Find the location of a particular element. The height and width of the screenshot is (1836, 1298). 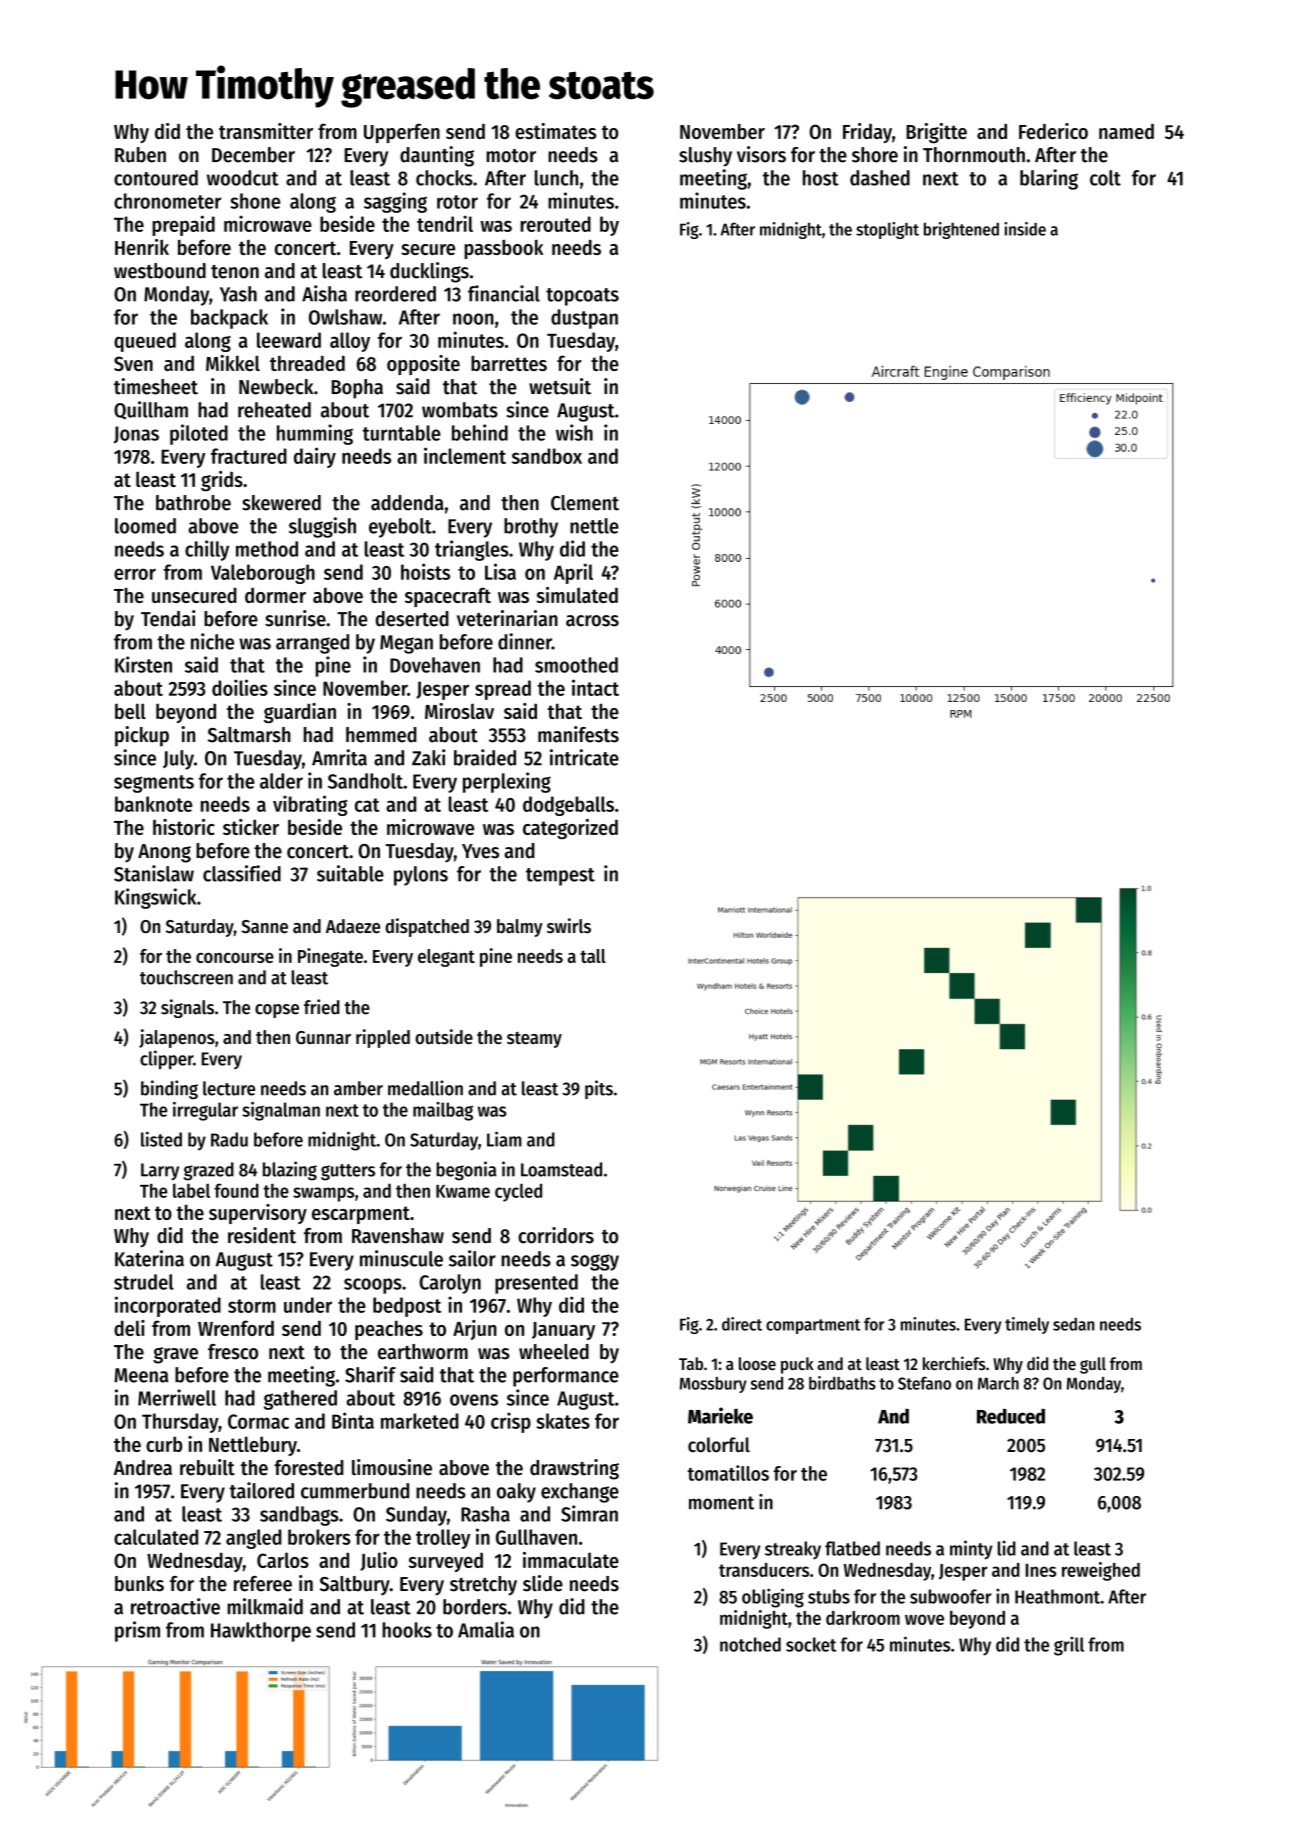

bunks is located at coordinates (139, 1584).
